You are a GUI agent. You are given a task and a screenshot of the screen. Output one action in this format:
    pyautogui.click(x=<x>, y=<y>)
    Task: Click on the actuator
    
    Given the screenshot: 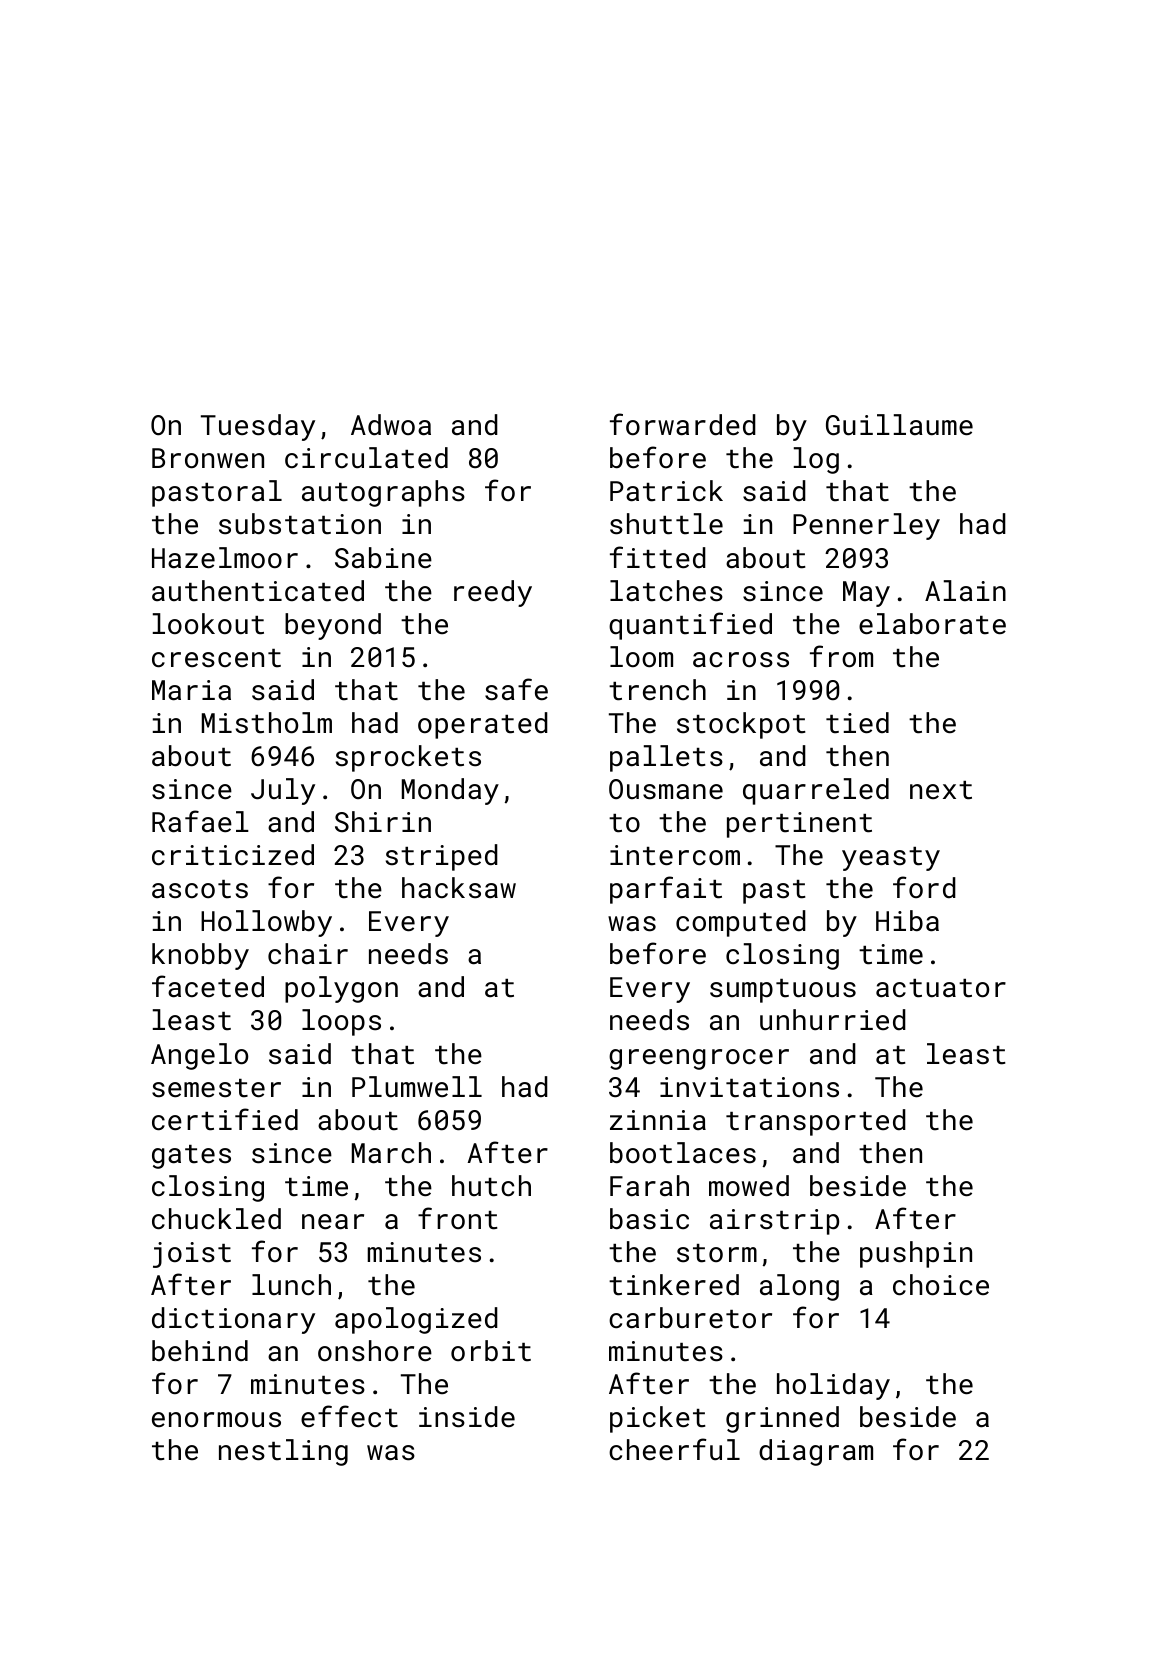 What is the action you would take?
    pyautogui.click(x=941, y=988)
